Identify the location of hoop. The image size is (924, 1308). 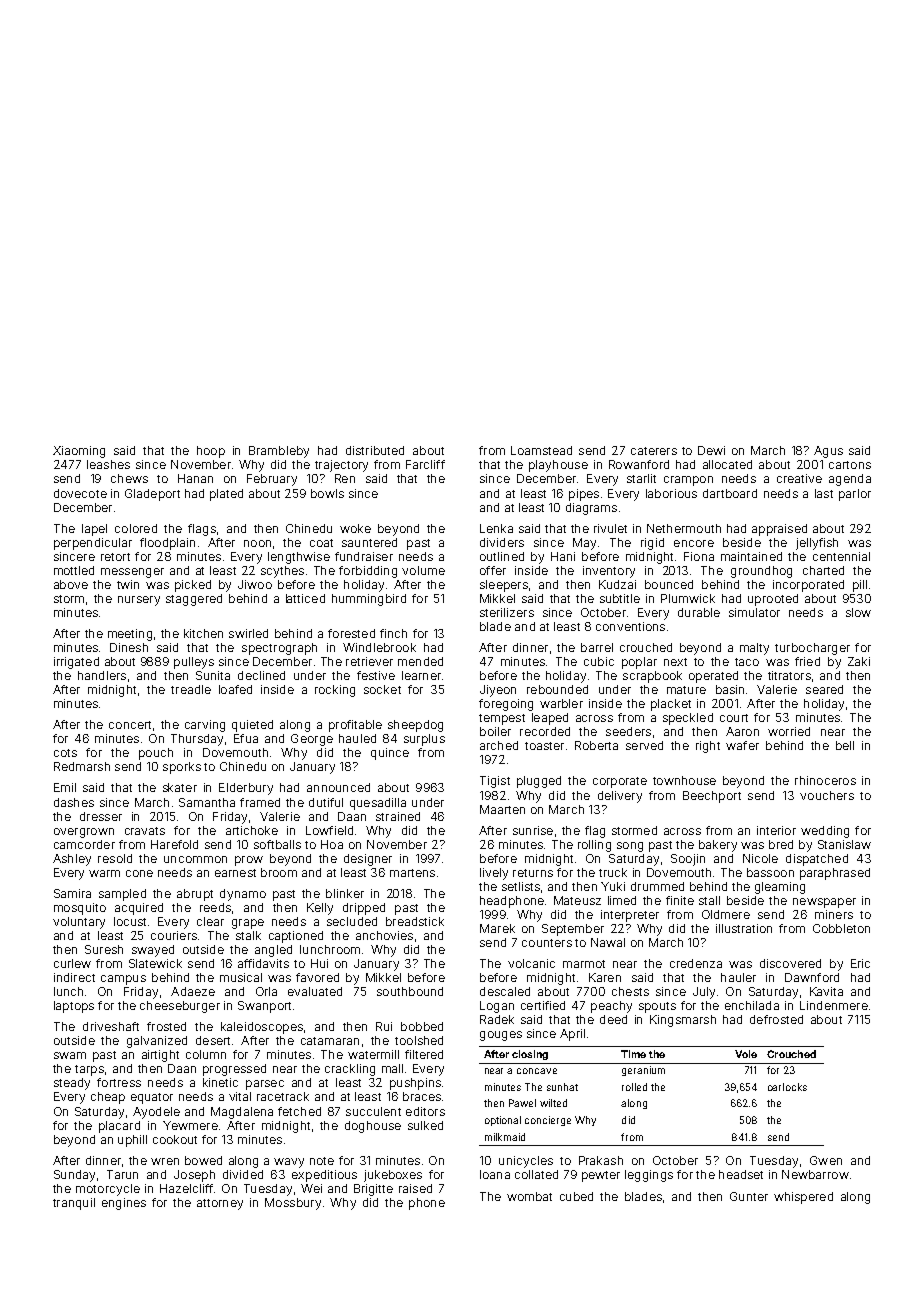
(211, 452).
